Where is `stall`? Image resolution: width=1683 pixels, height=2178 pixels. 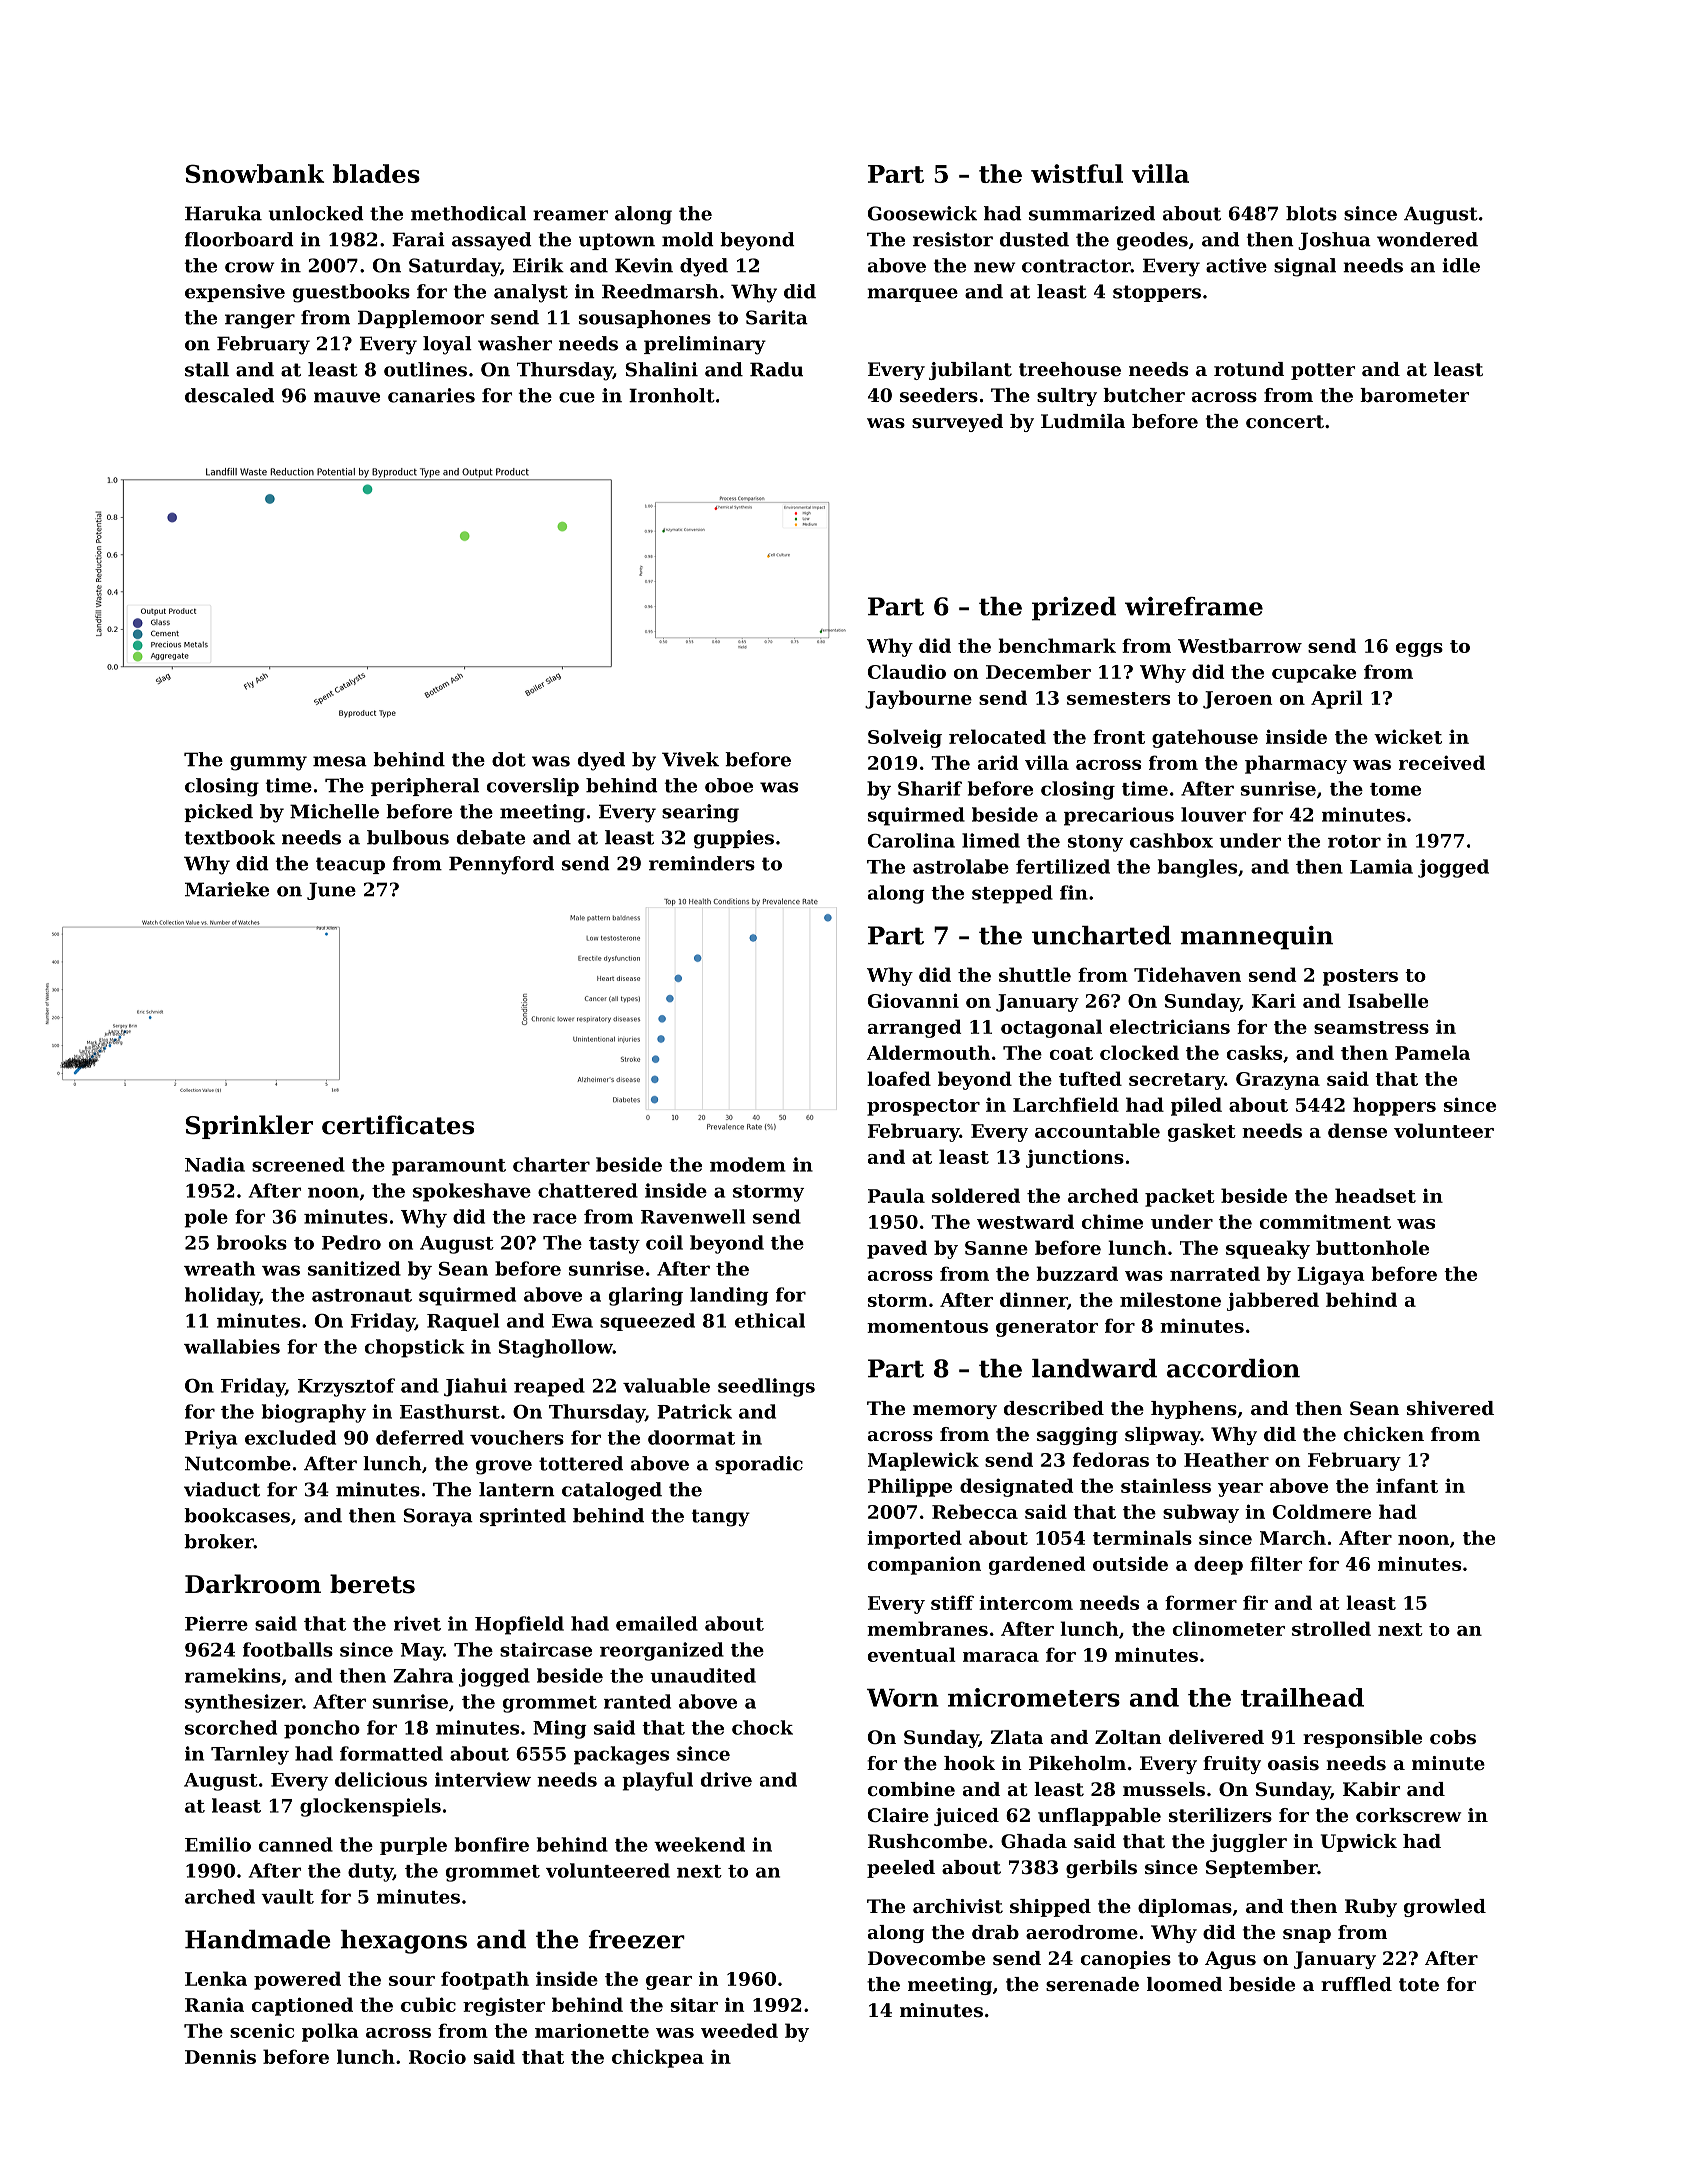 stall is located at coordinates (207, 369).
